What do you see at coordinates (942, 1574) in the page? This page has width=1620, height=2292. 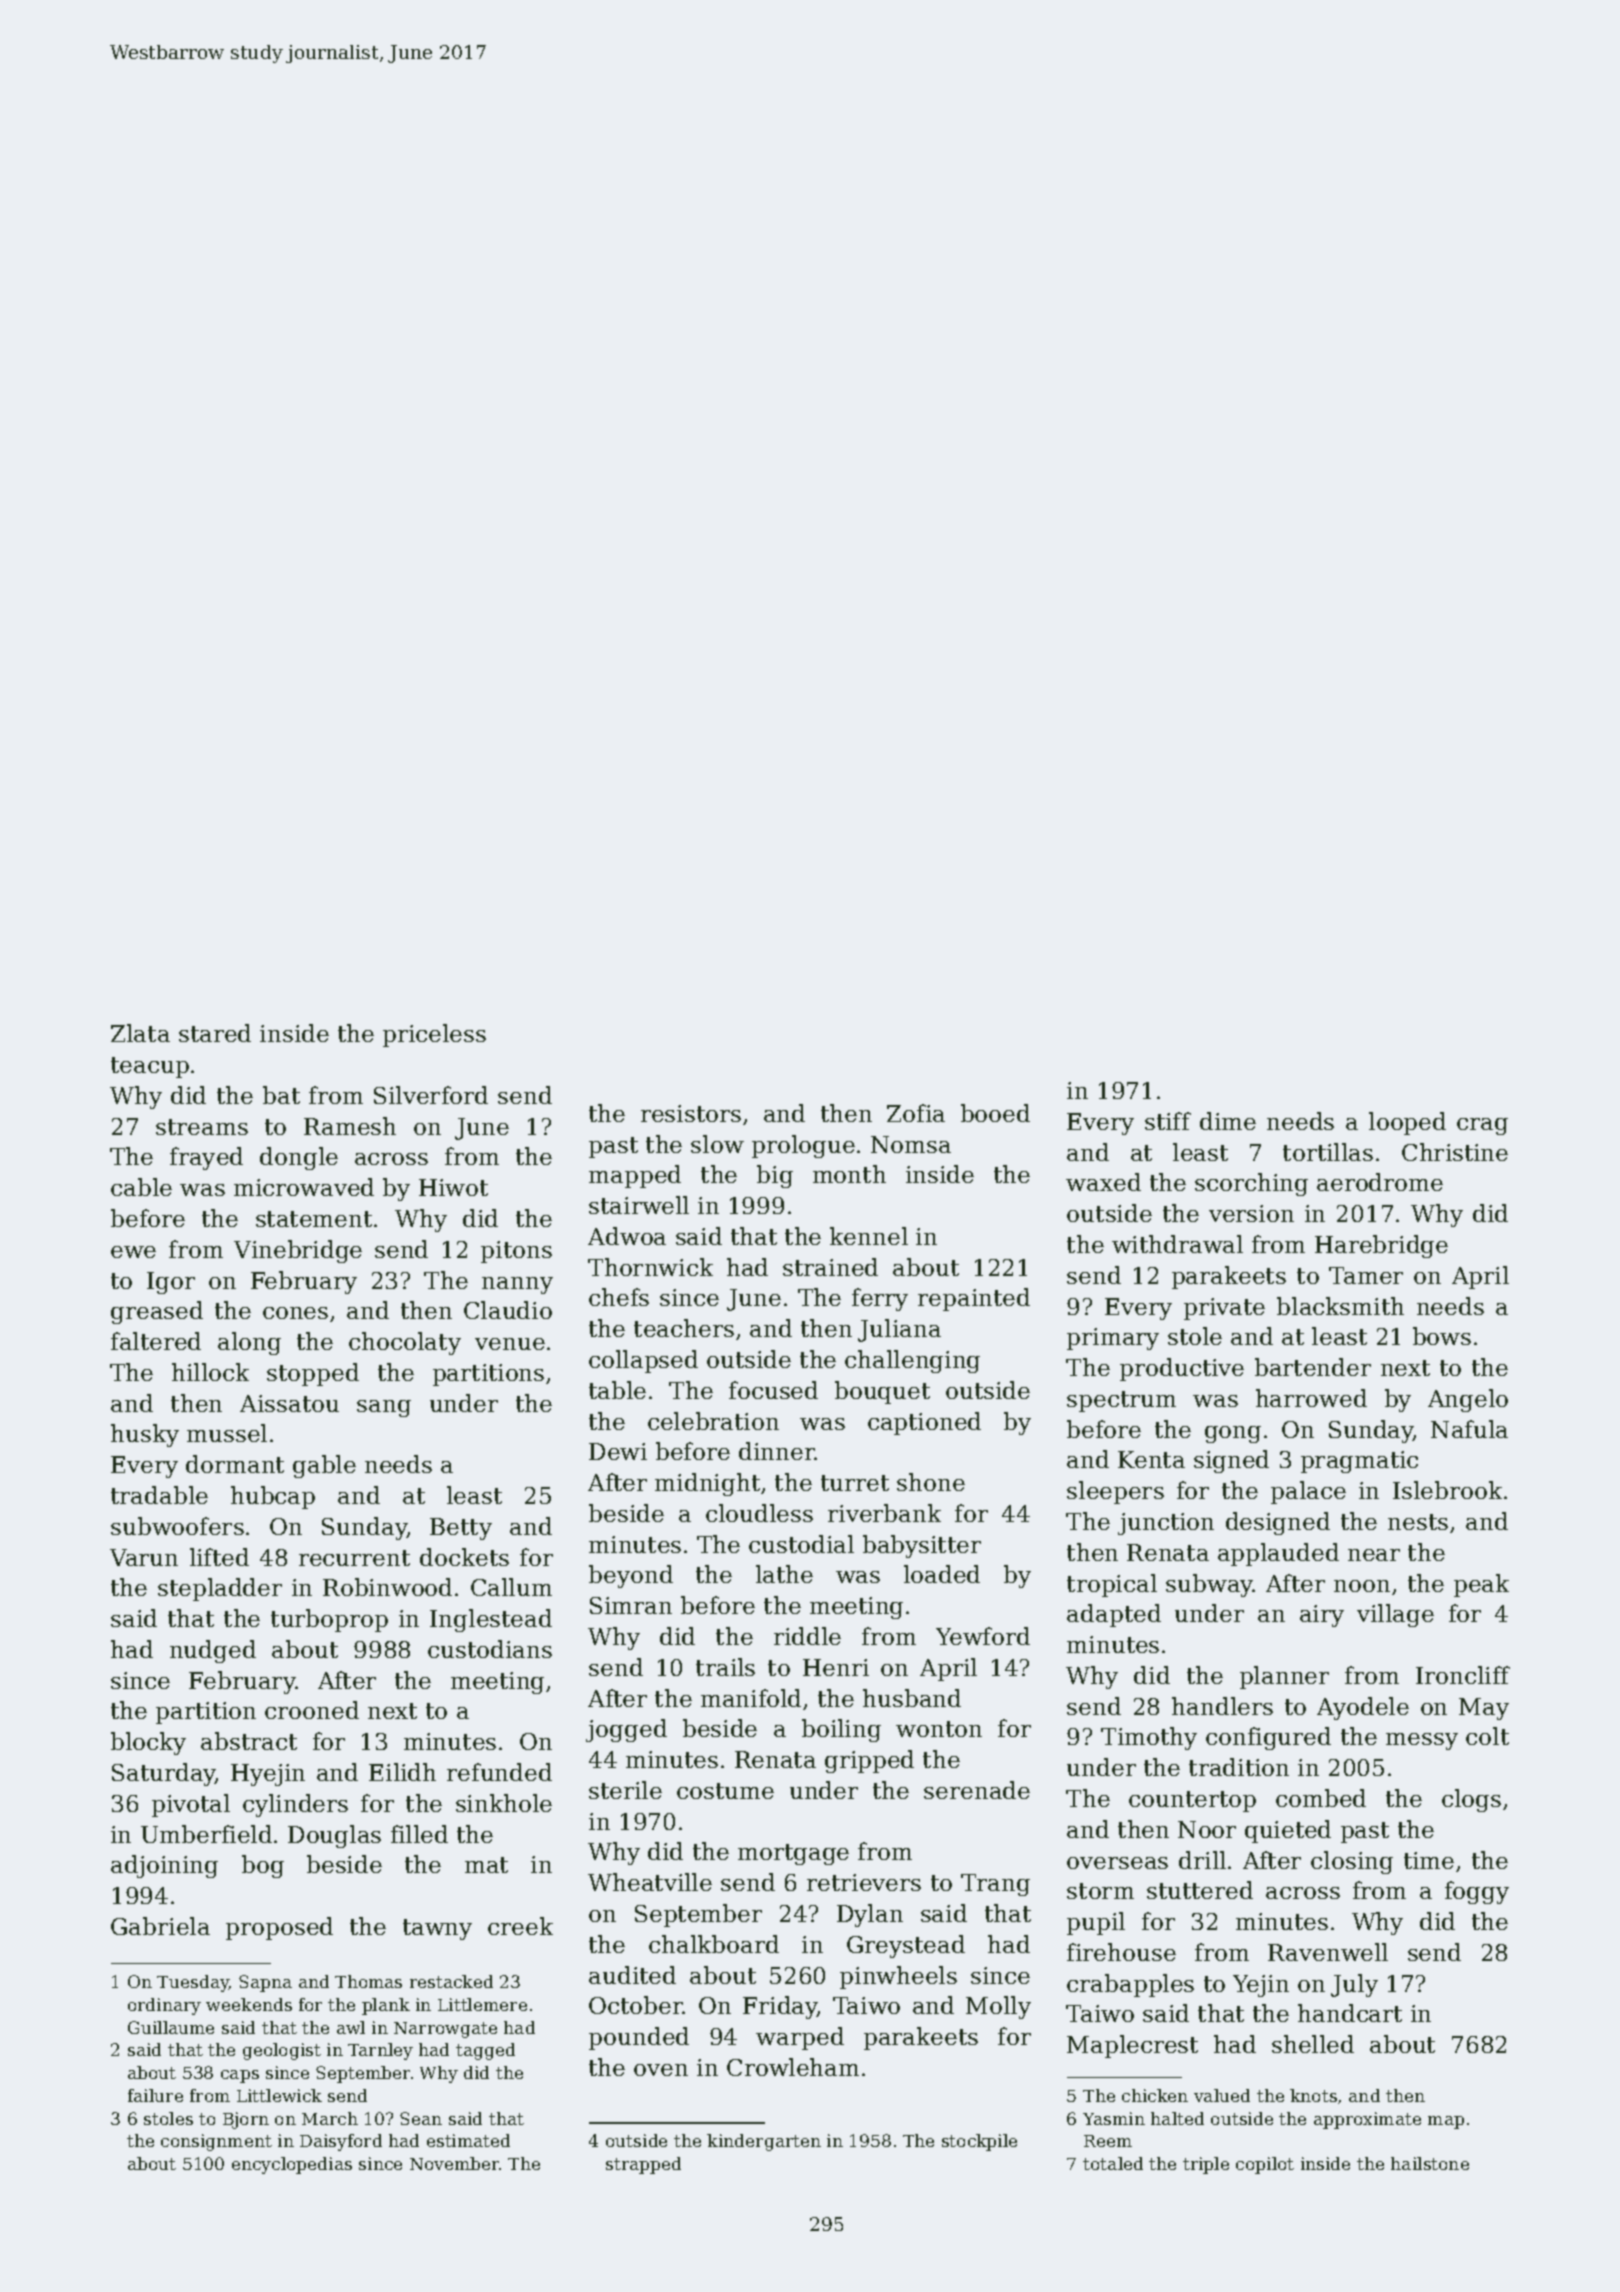 I see `loaded` at bounding box center [942, 1574].
